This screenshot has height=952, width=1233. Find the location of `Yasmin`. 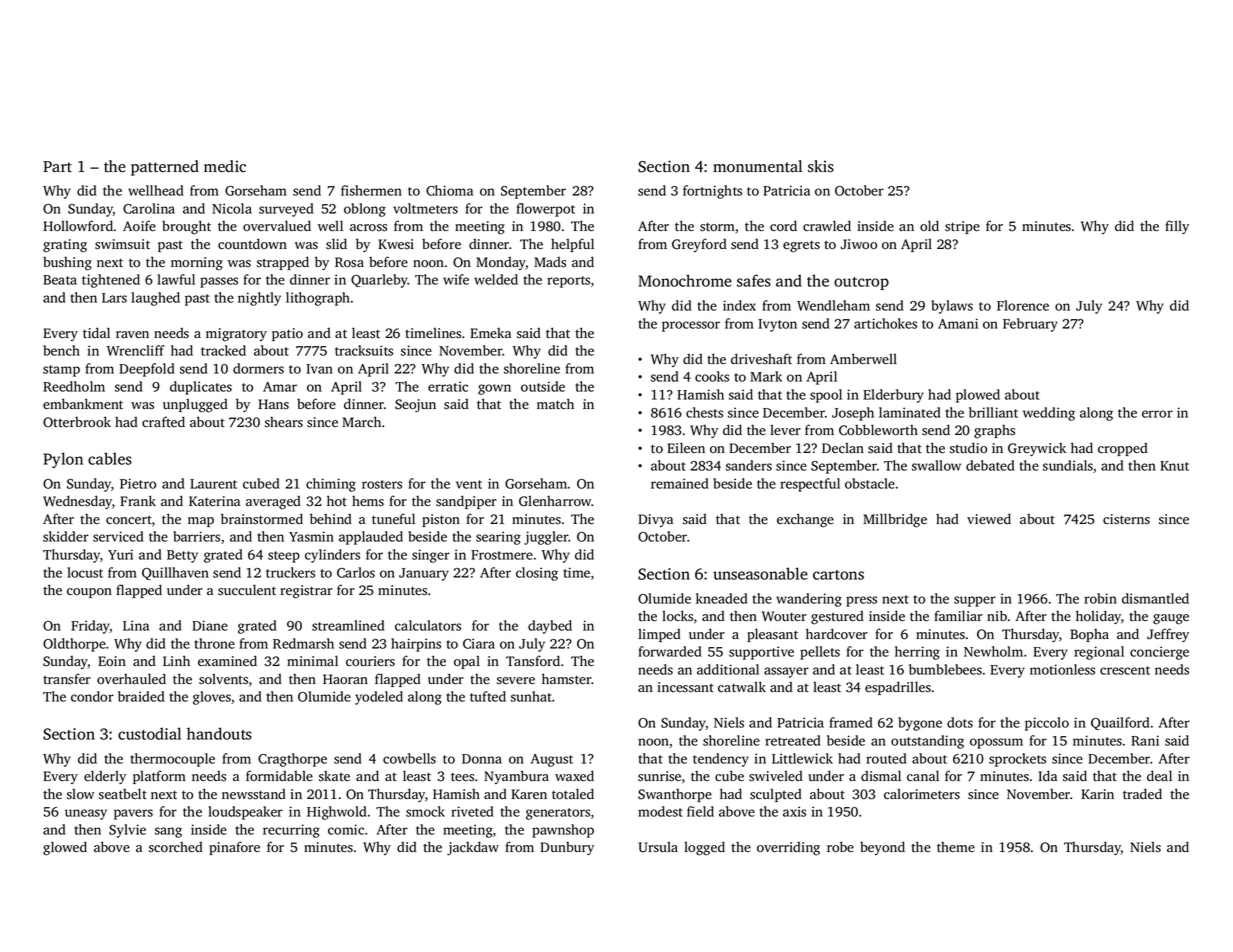

Yasmin is located at coordinates (311, 536).
